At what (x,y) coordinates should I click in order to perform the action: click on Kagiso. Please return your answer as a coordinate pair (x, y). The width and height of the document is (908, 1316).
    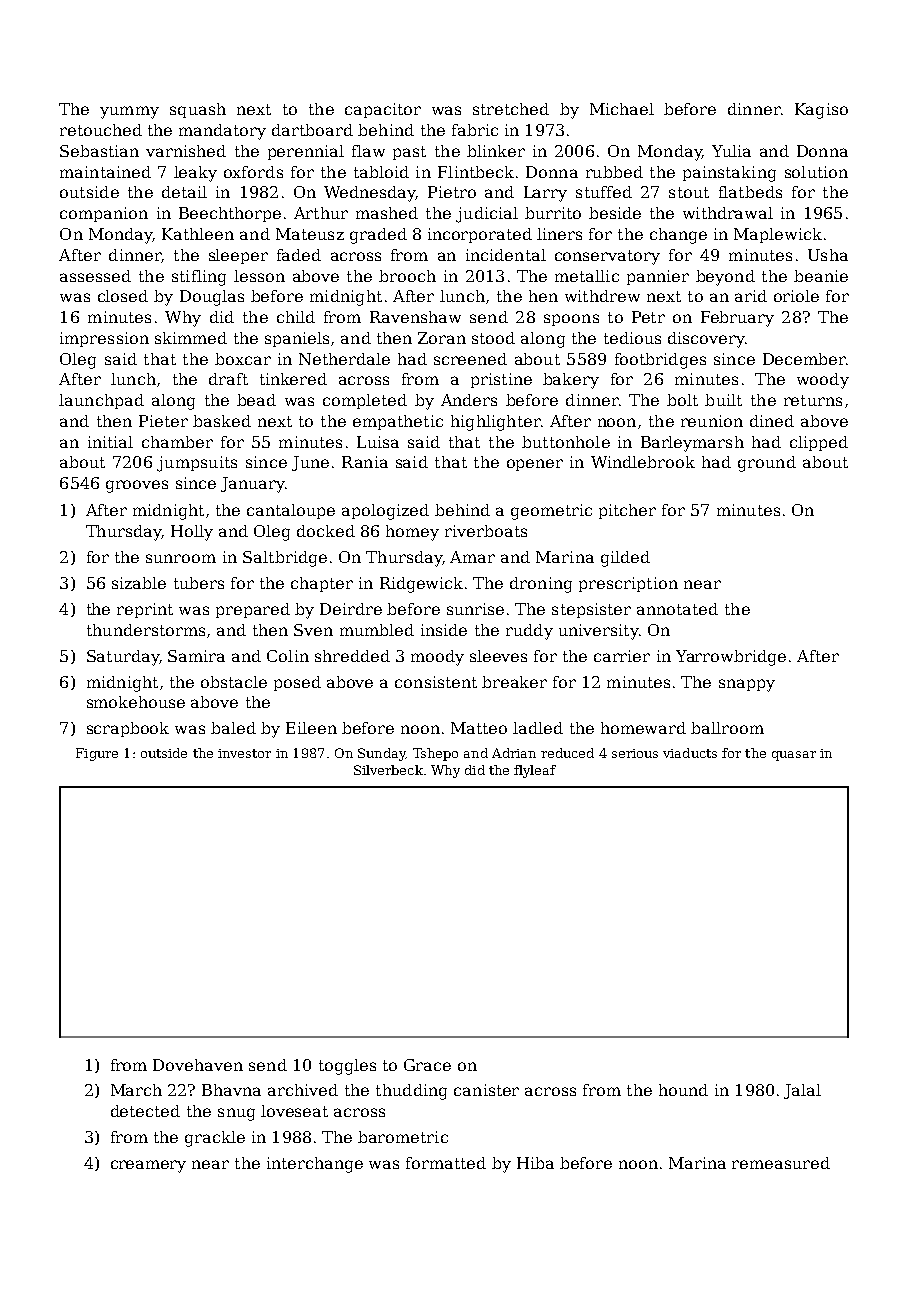
    Looking at the image, I should click on (821, 111).
